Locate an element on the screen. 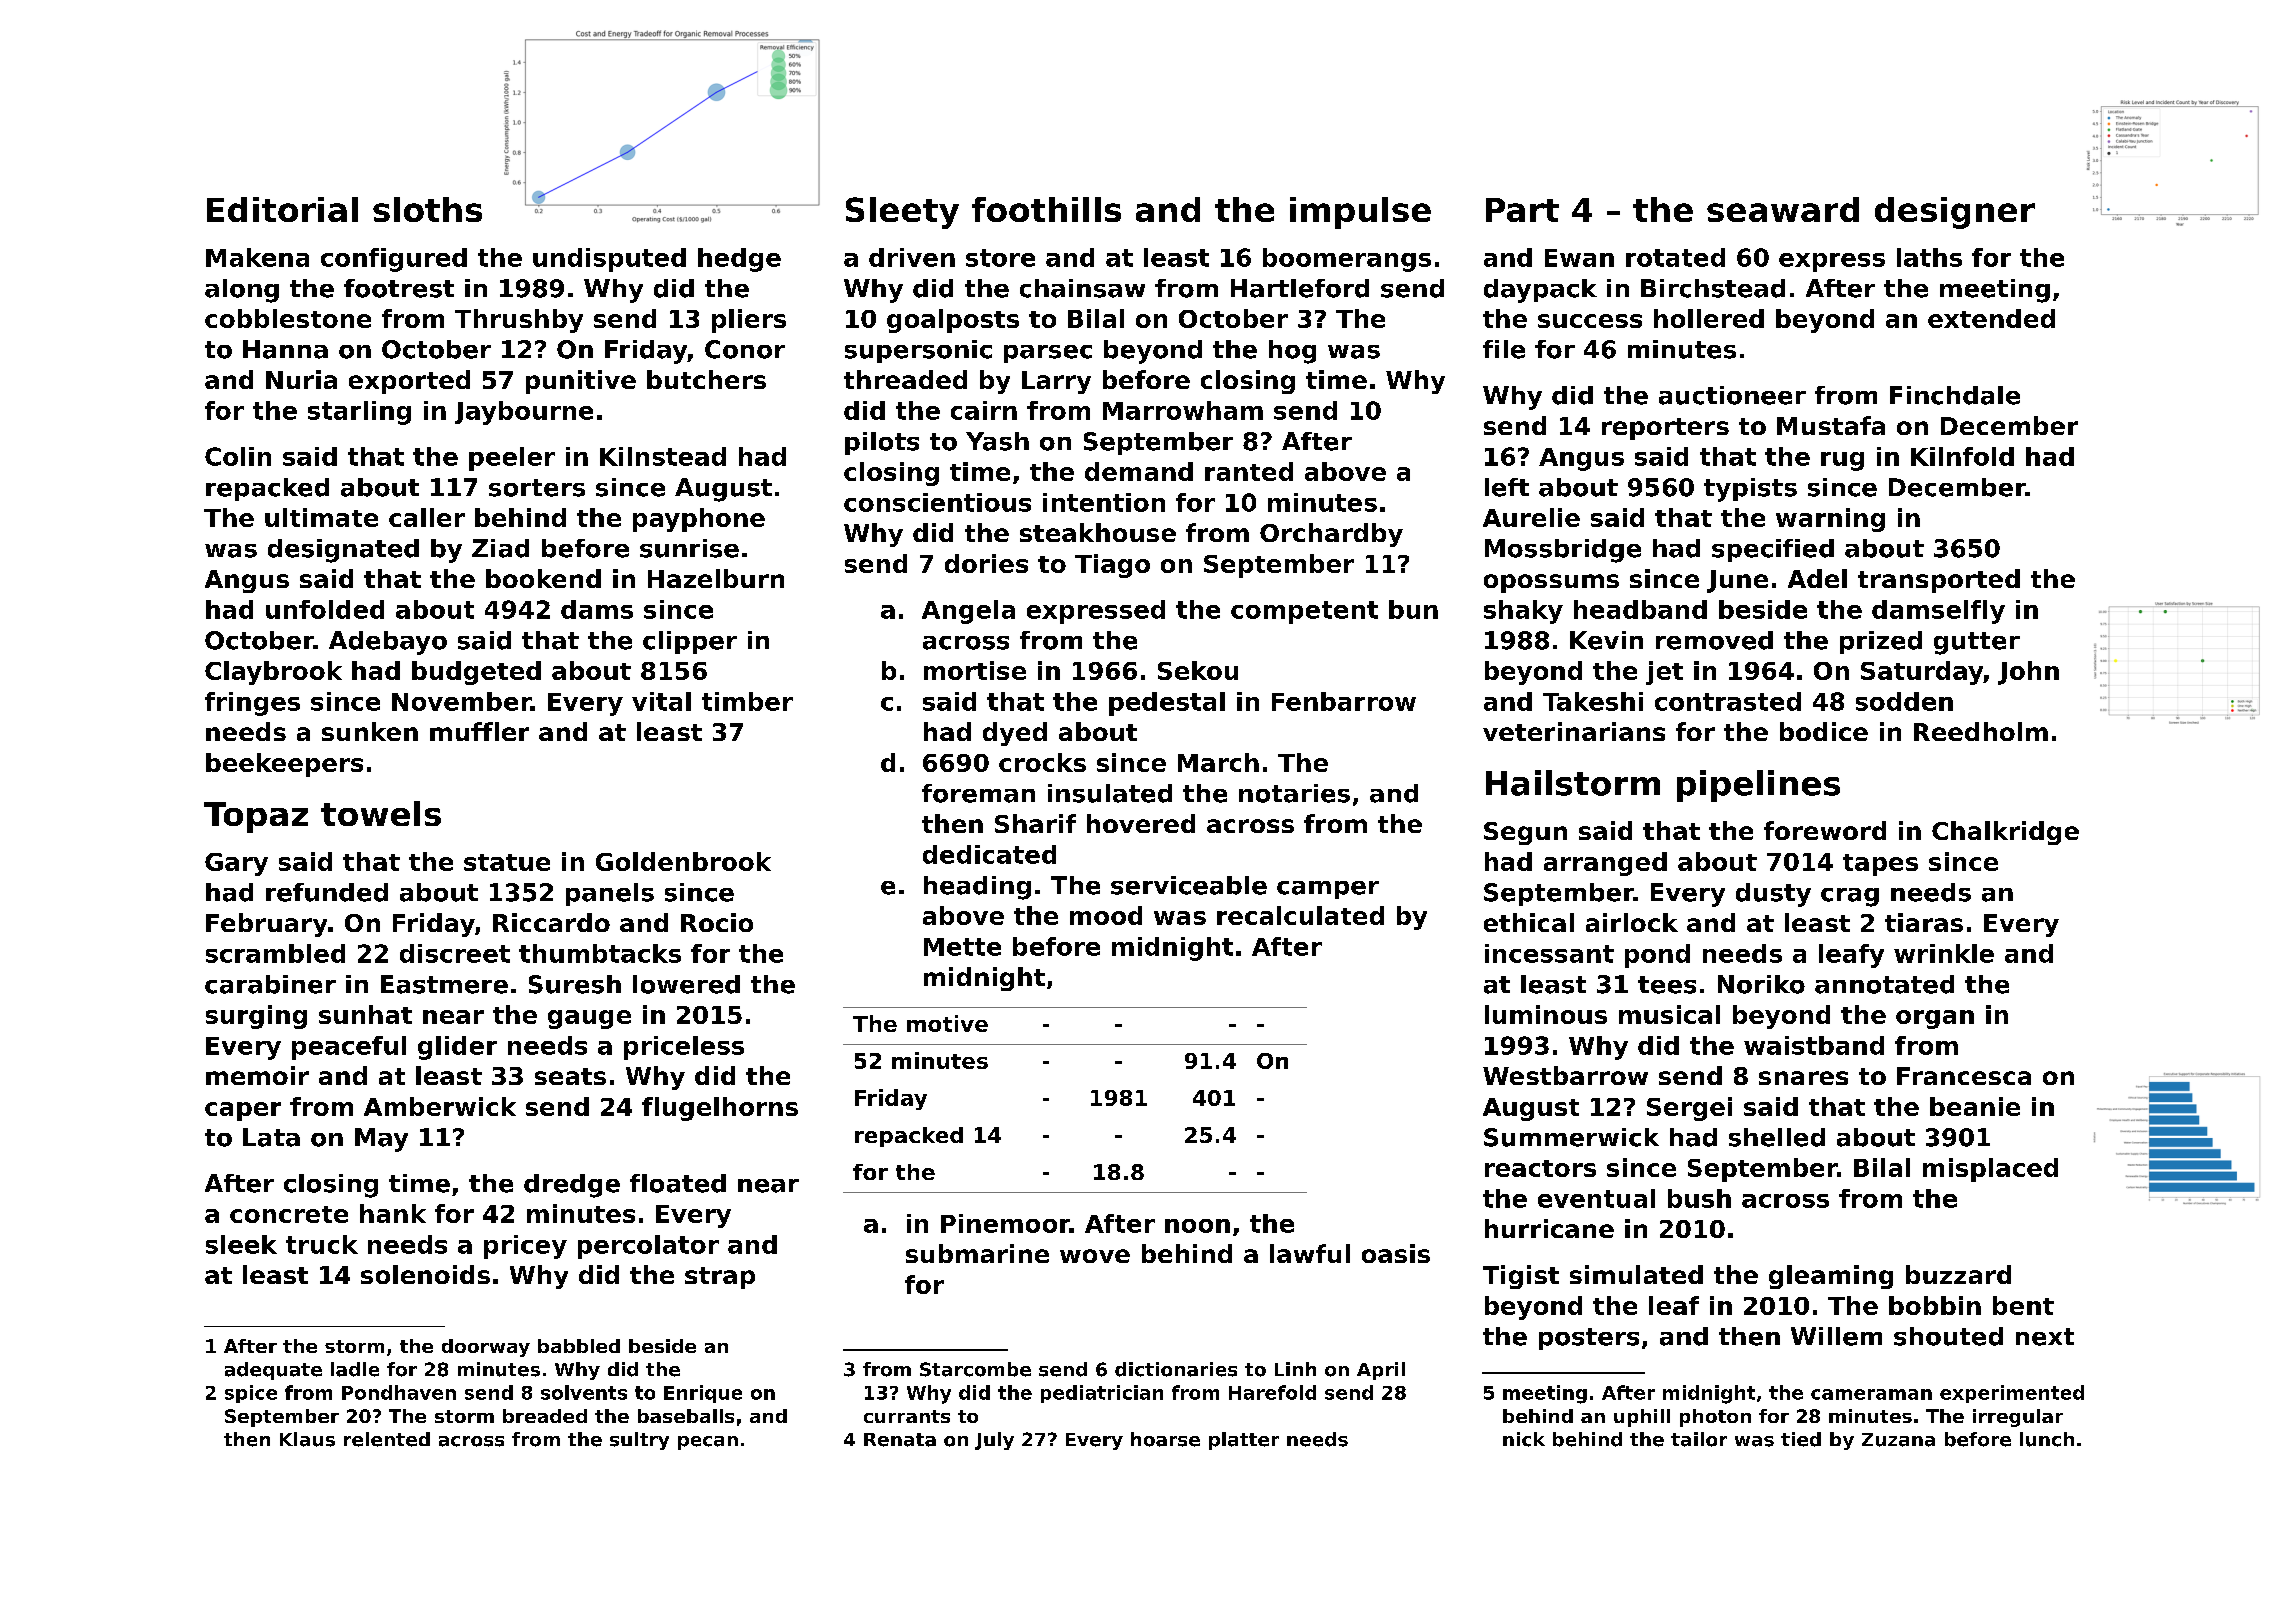 This screenshot has width=2292, height=1620. Finchdale is located at coordinates (1955, 395).
